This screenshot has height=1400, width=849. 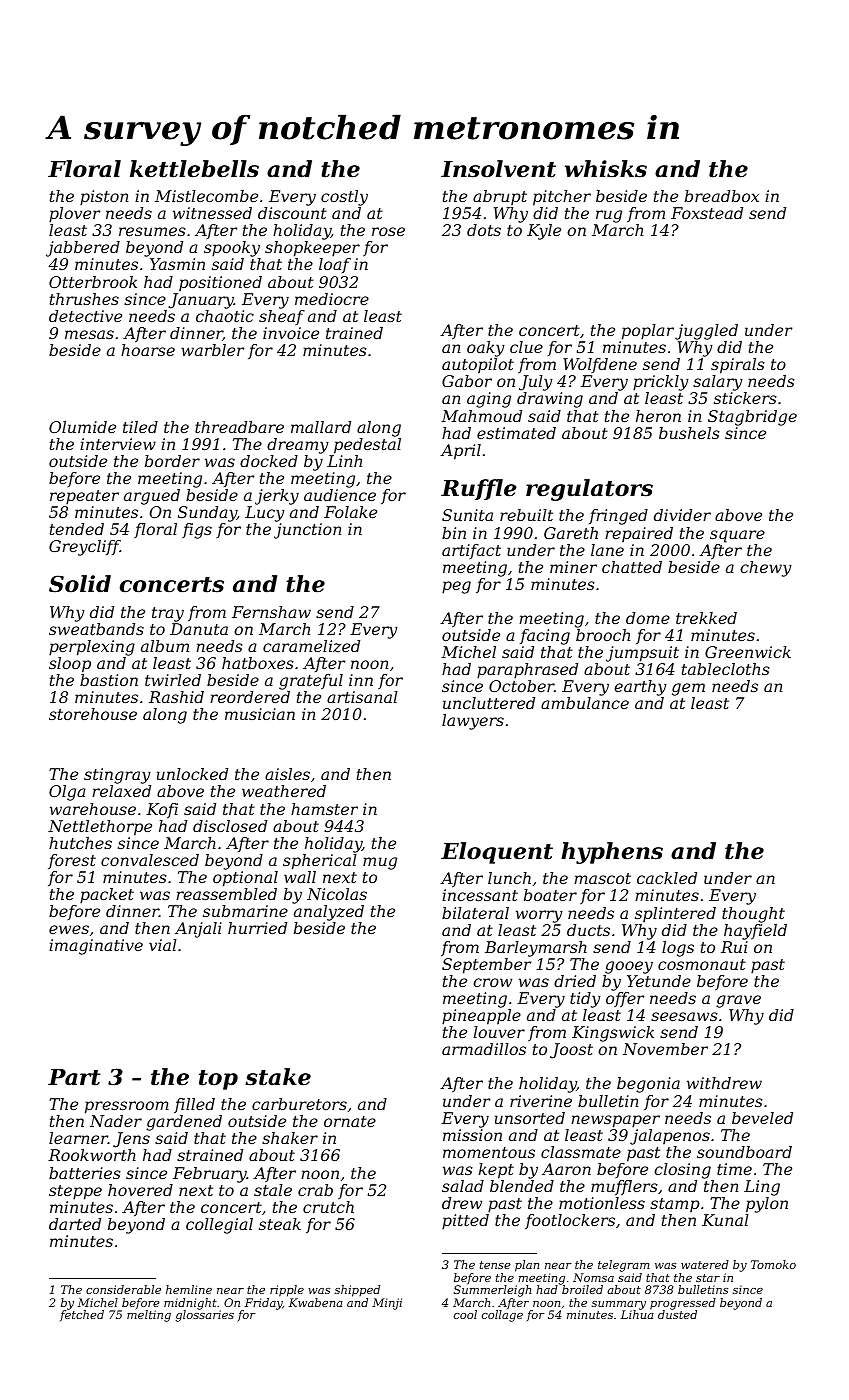 I want to click on spooky, so click(x=232, y=249).
